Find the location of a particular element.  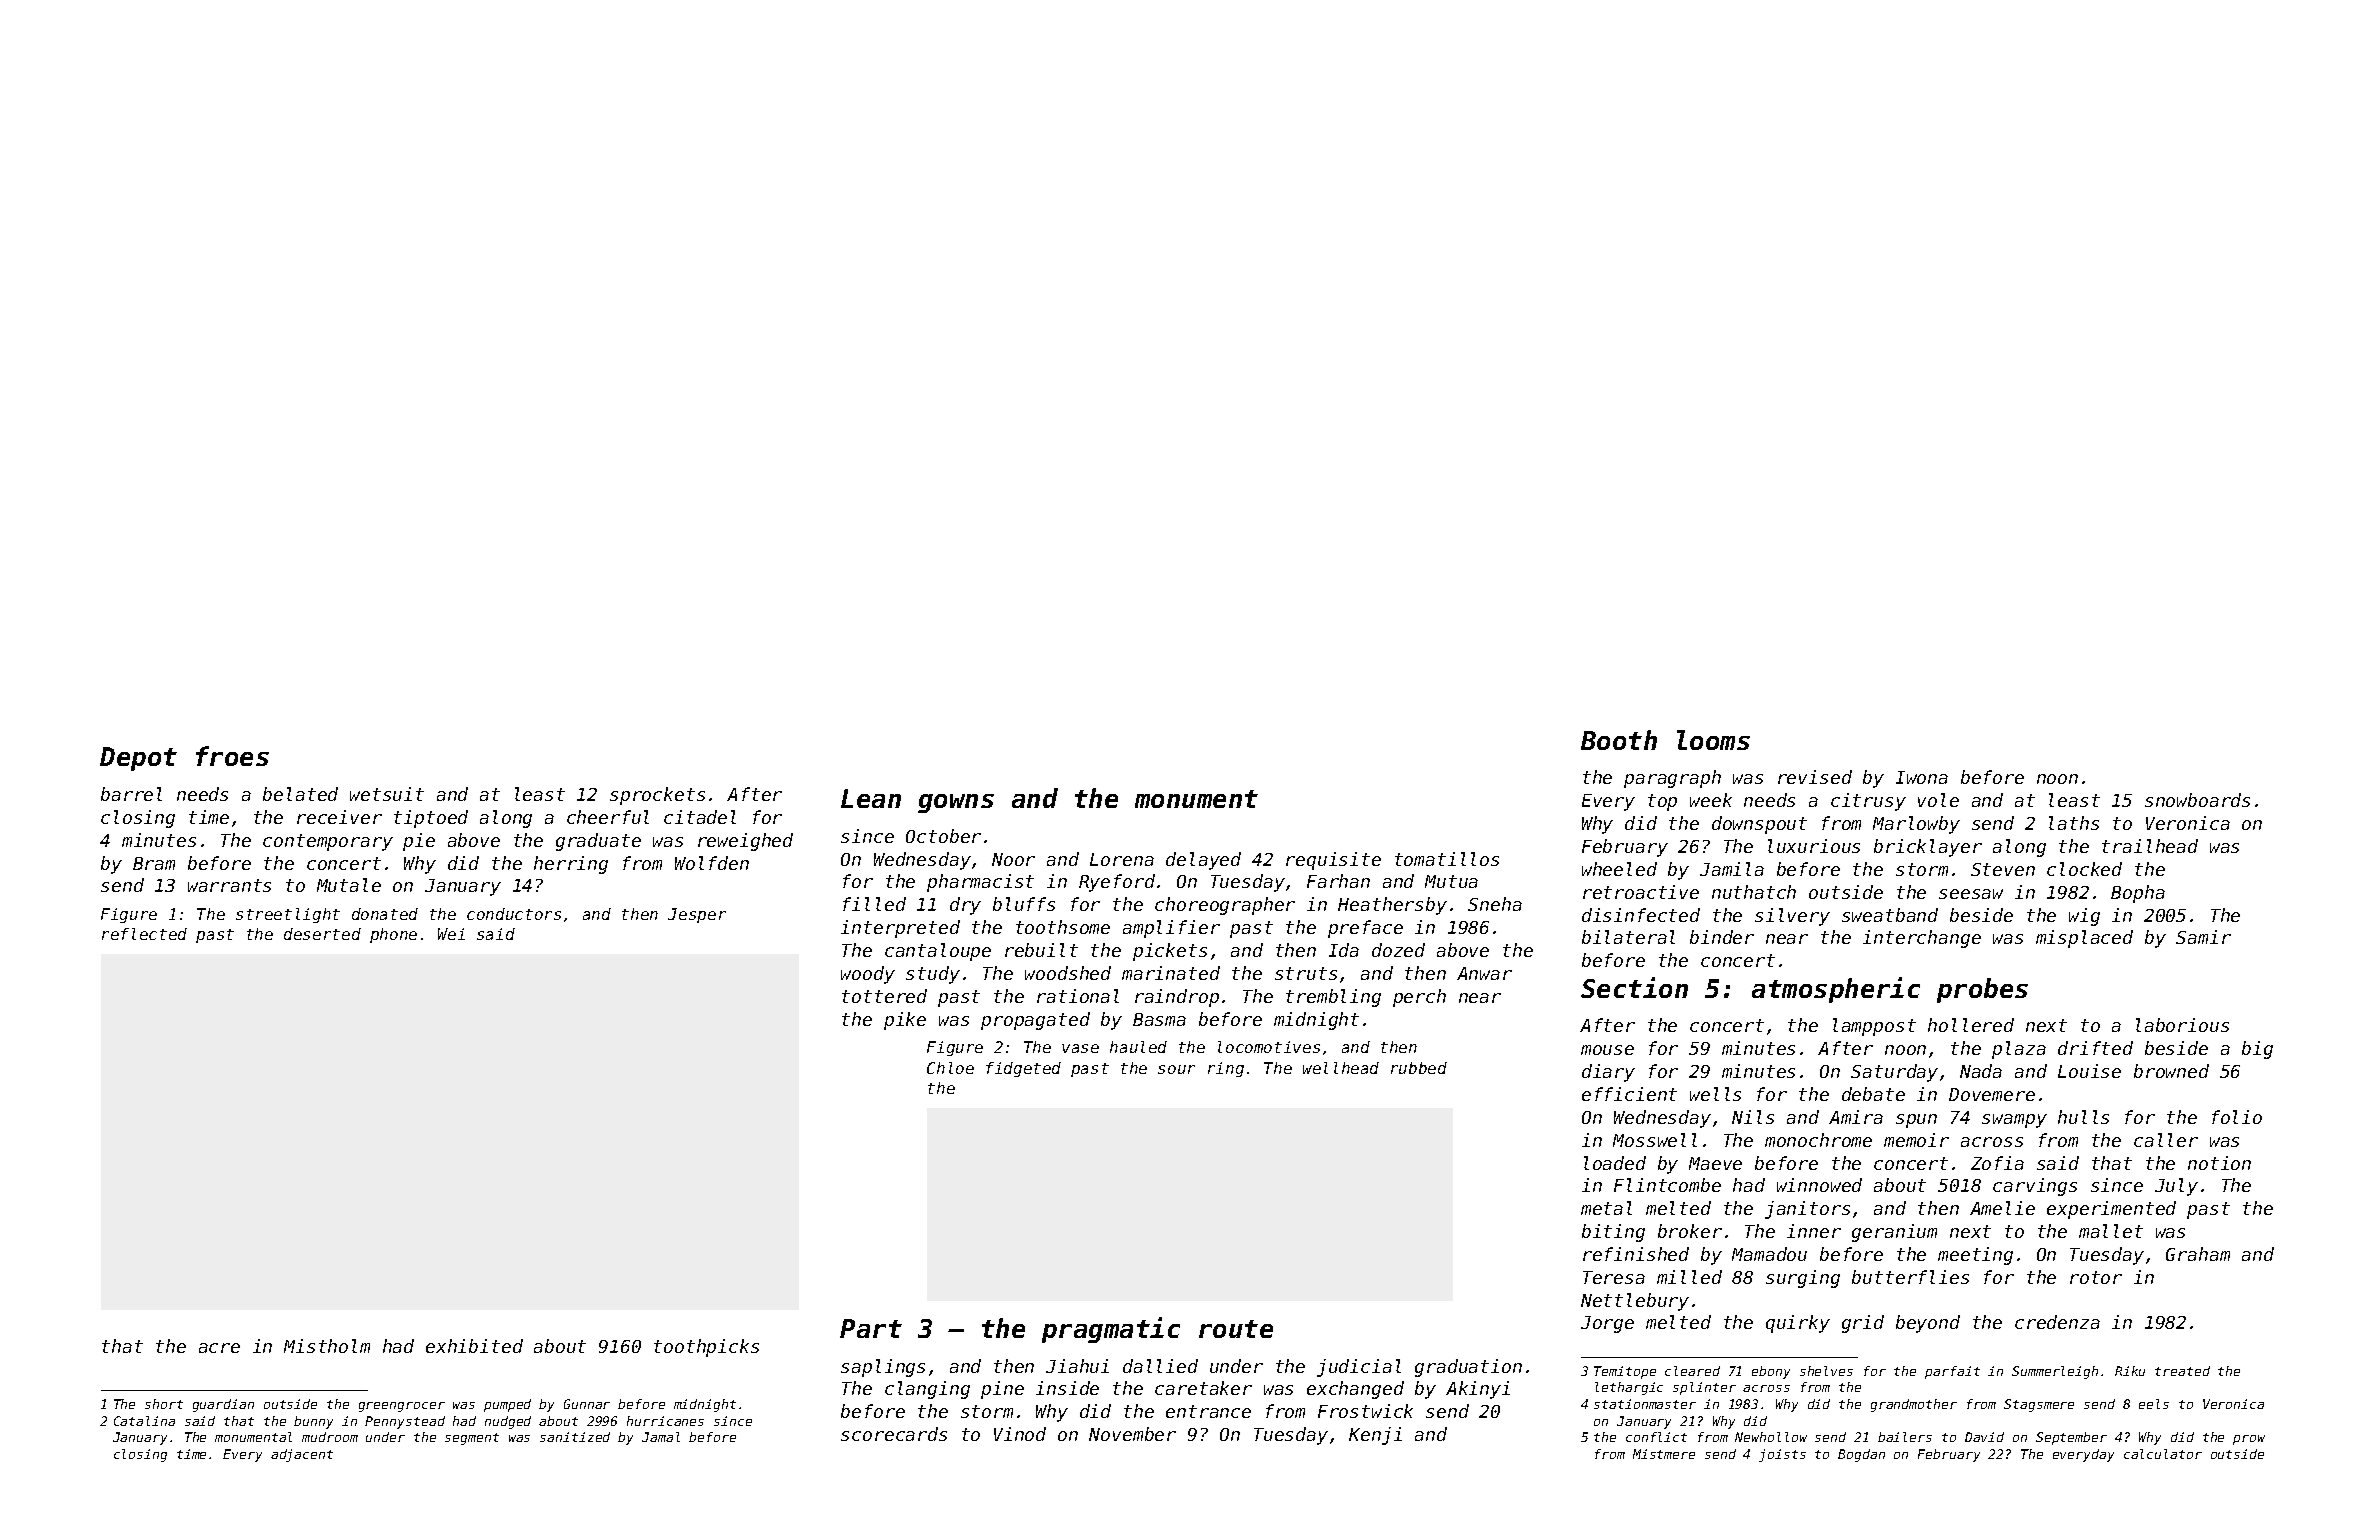

paragraph is located at coordinates (1672, 779).
